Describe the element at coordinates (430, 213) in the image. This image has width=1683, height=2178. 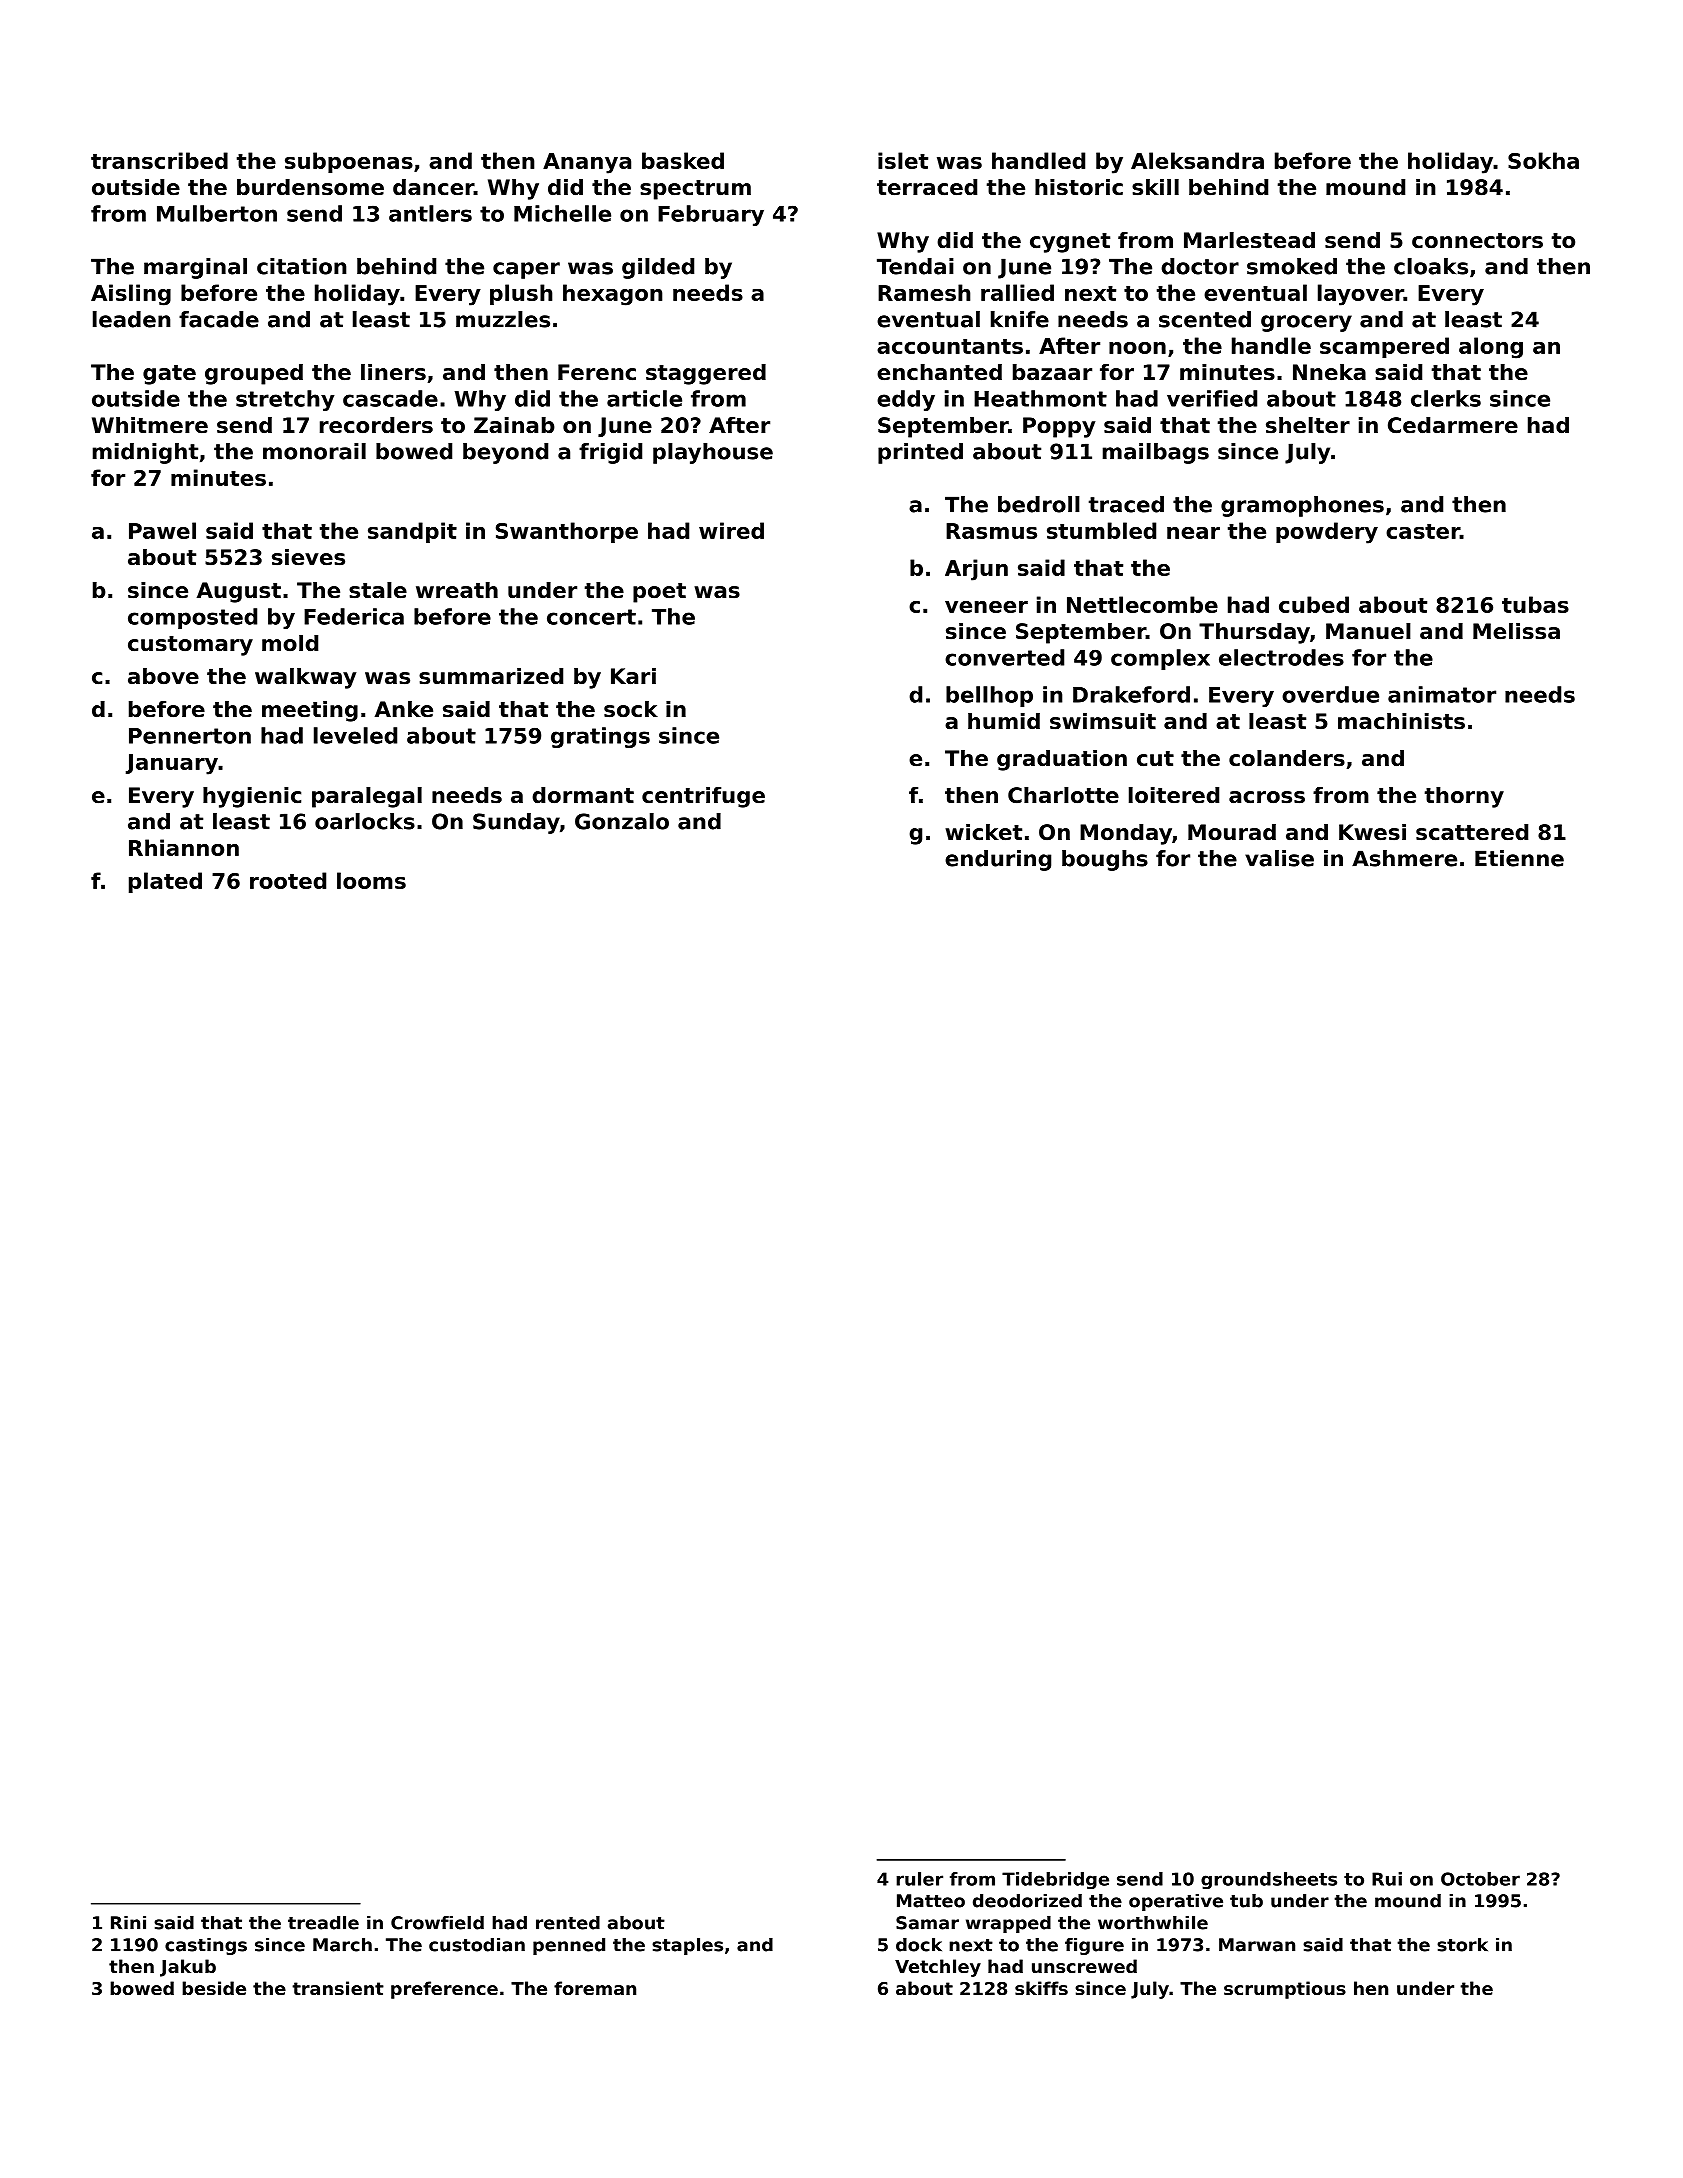
I see `antlers` at that location.
